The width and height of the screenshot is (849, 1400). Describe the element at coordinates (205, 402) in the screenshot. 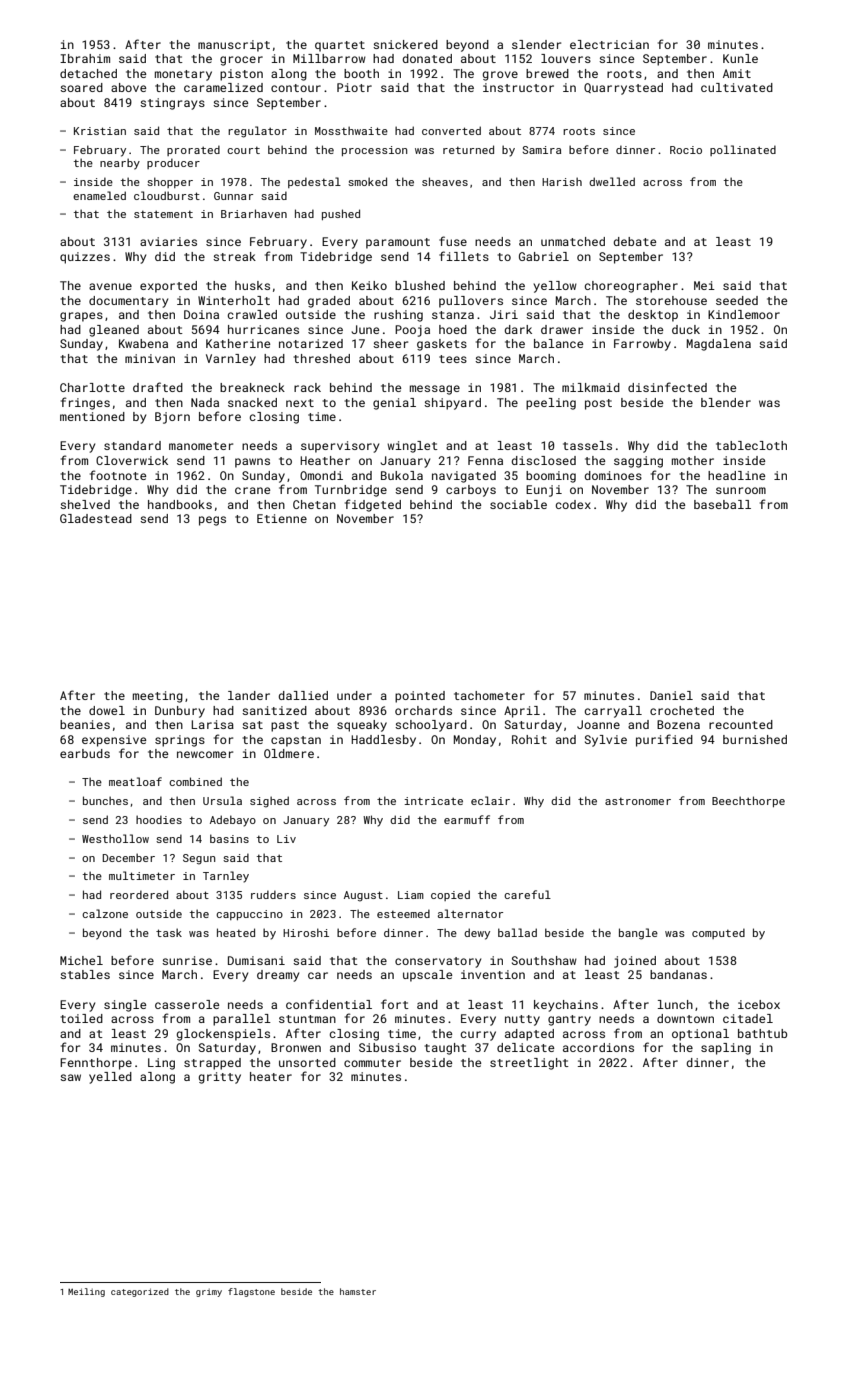

I see `Nada` at that location.
